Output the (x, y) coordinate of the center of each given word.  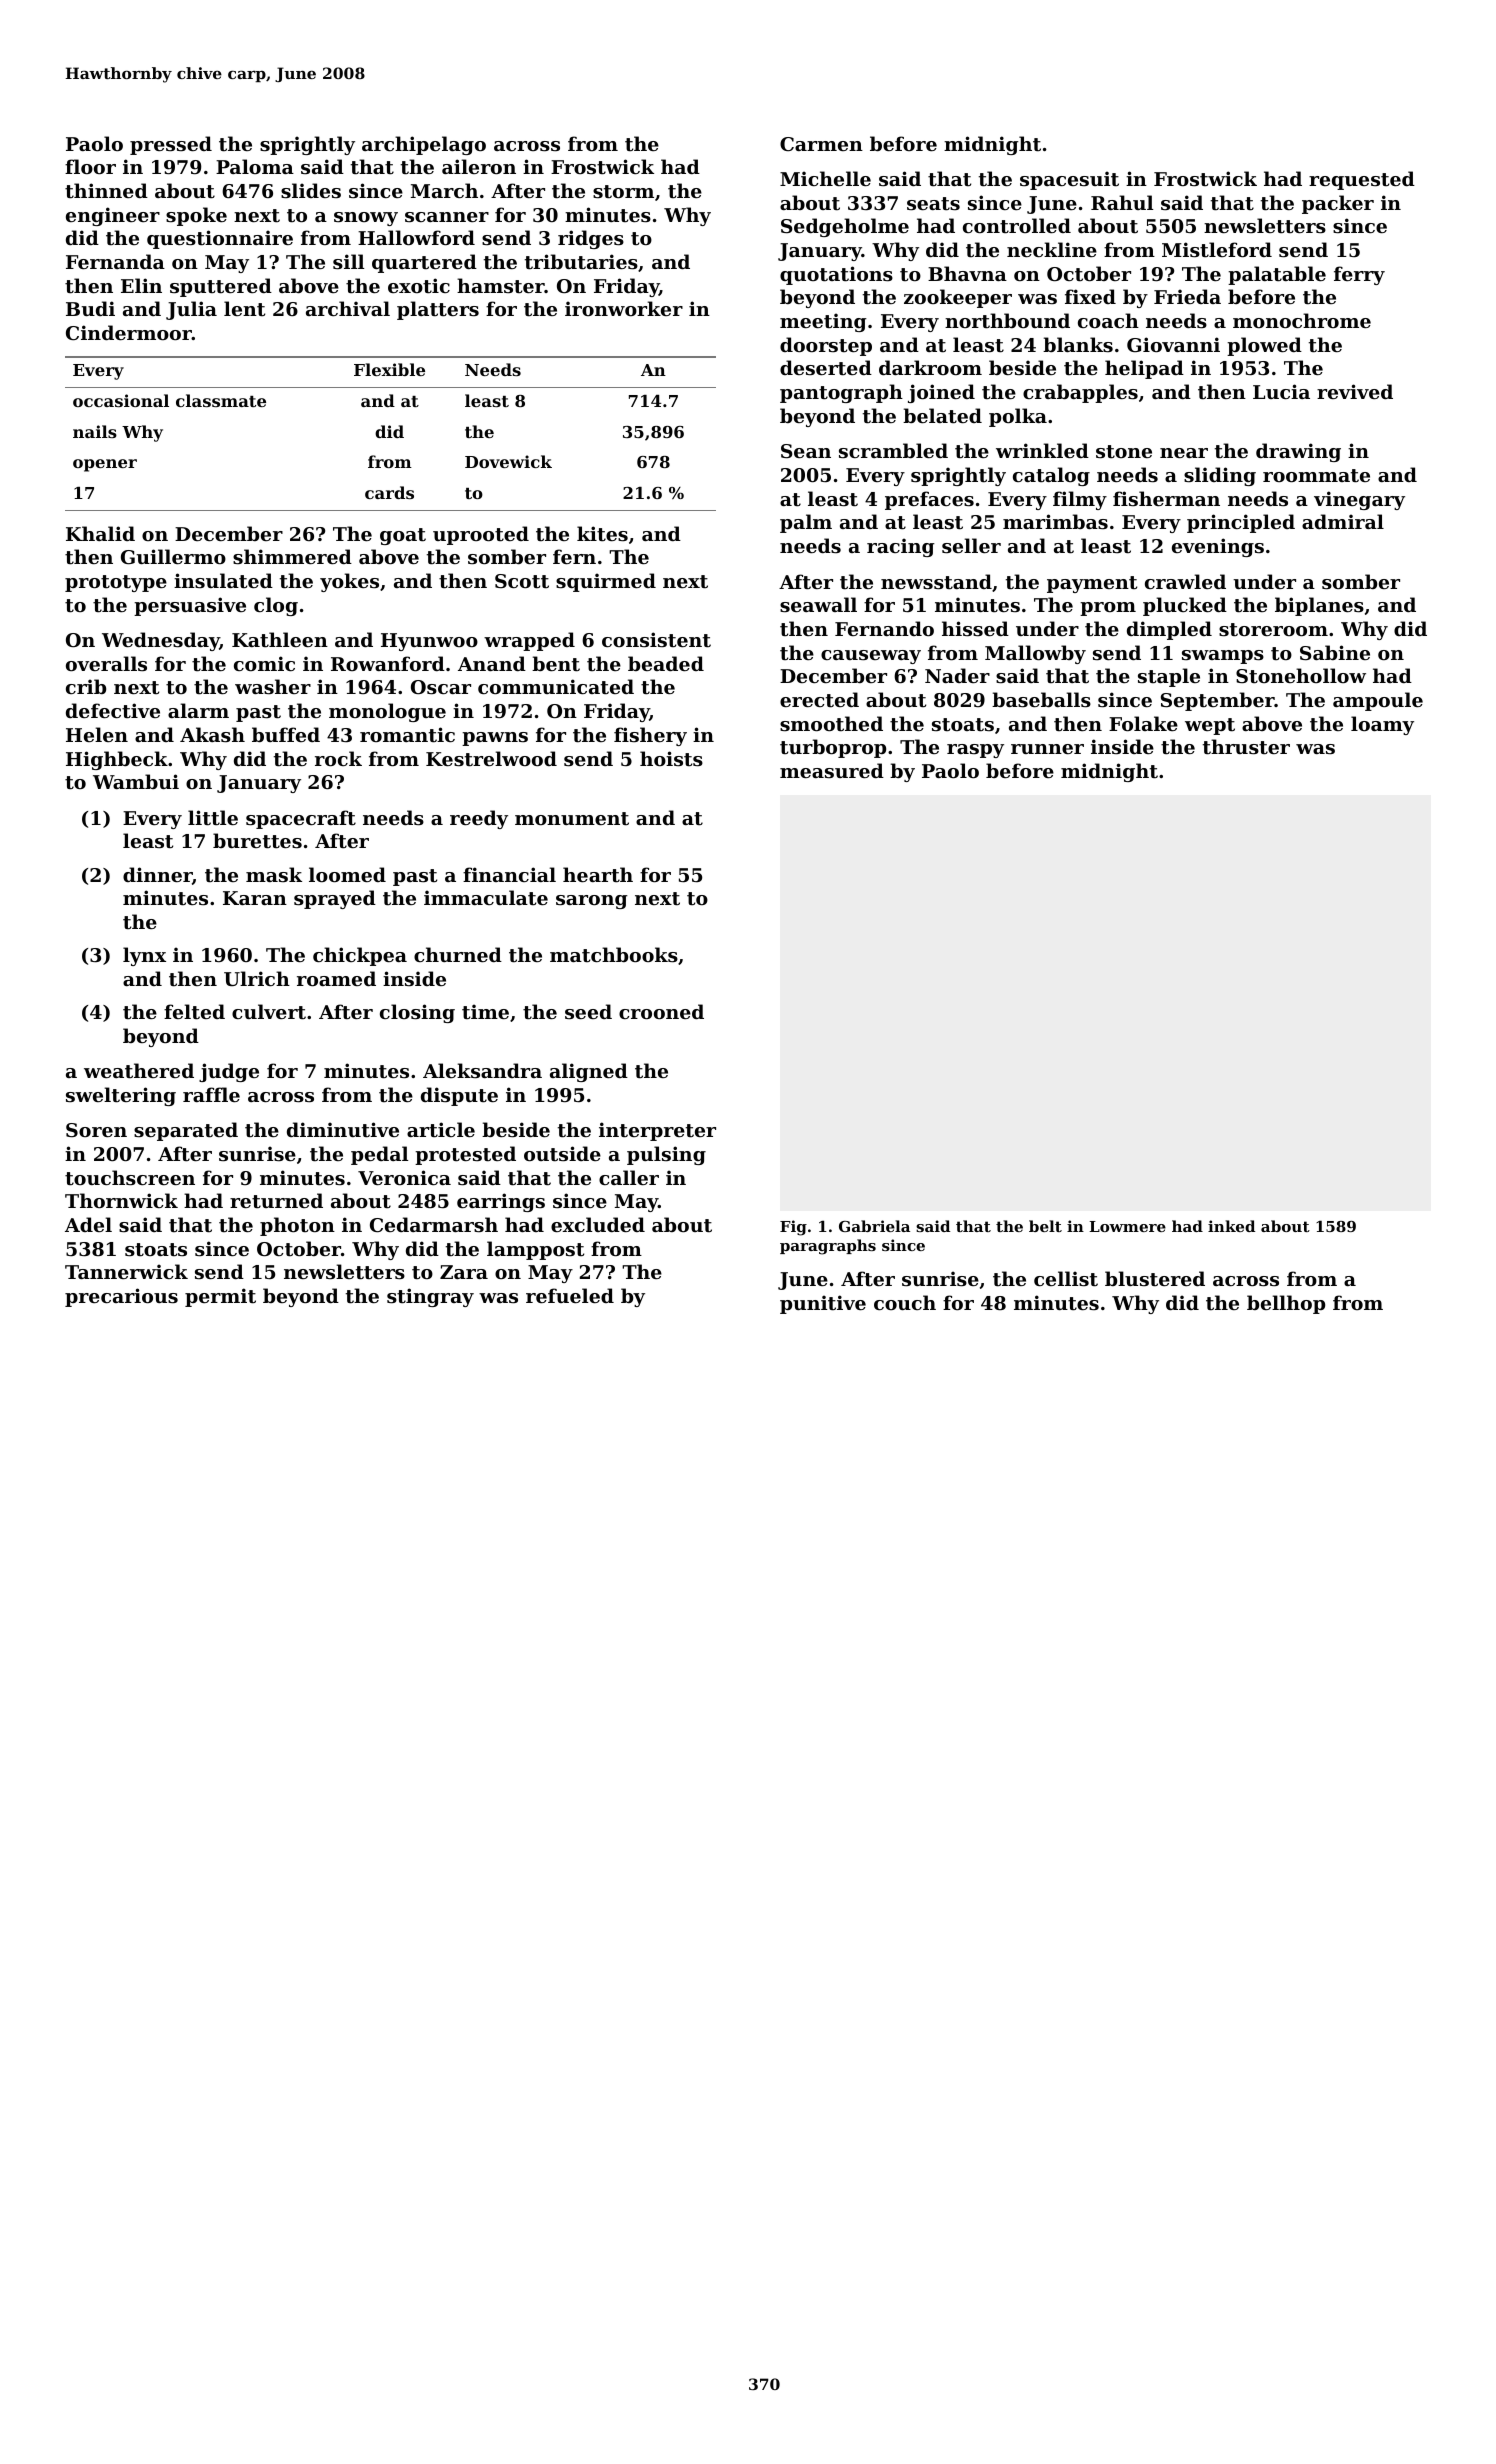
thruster (1246, 747)
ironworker (624, 308)
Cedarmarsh (434, 1225)
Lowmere (1127, 1226)
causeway (871, 657)
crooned (661, 1011)
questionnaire (220, 239)
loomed (347, 874)
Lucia (1281, 391)
